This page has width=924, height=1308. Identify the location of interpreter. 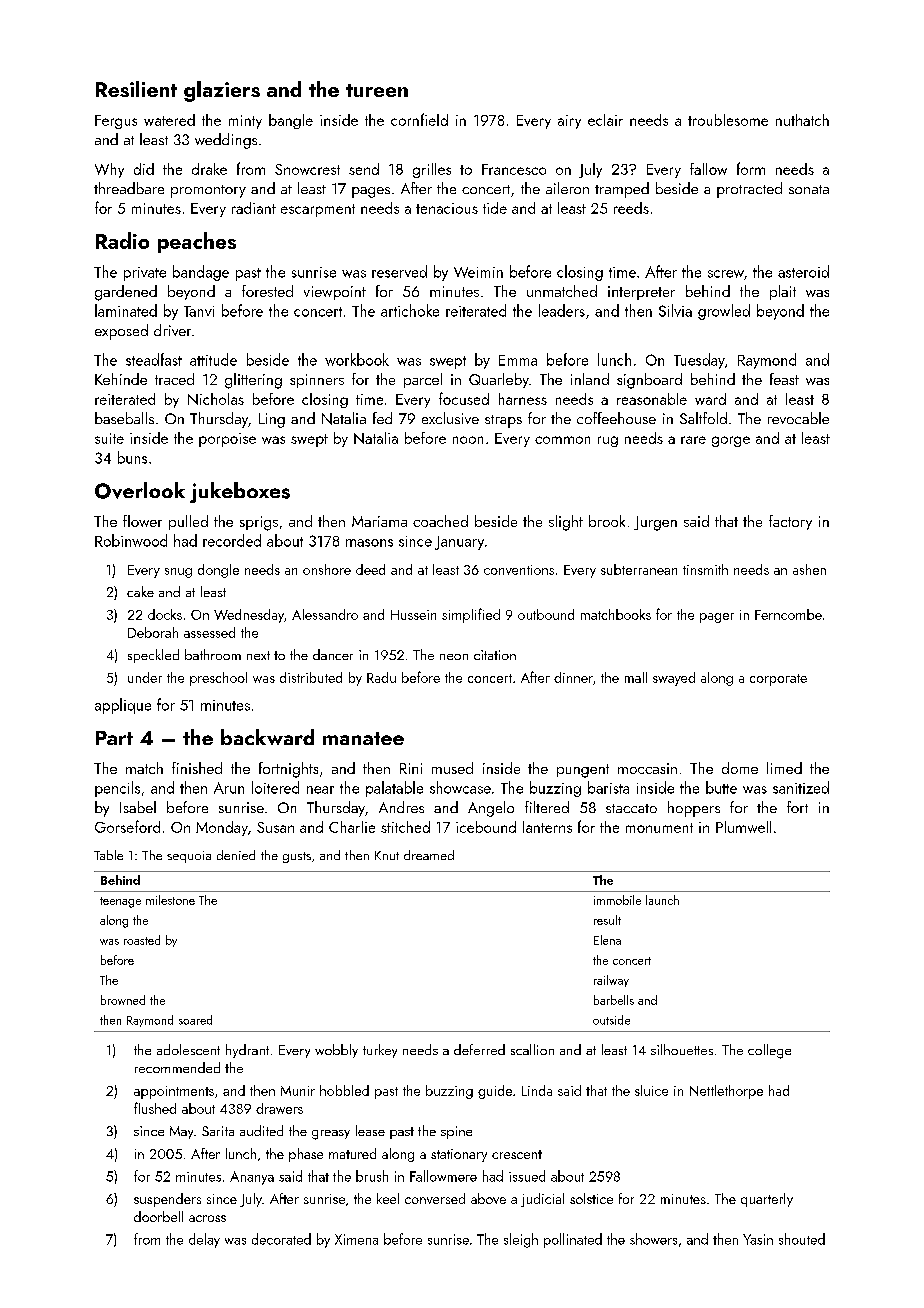
(641, 293).
